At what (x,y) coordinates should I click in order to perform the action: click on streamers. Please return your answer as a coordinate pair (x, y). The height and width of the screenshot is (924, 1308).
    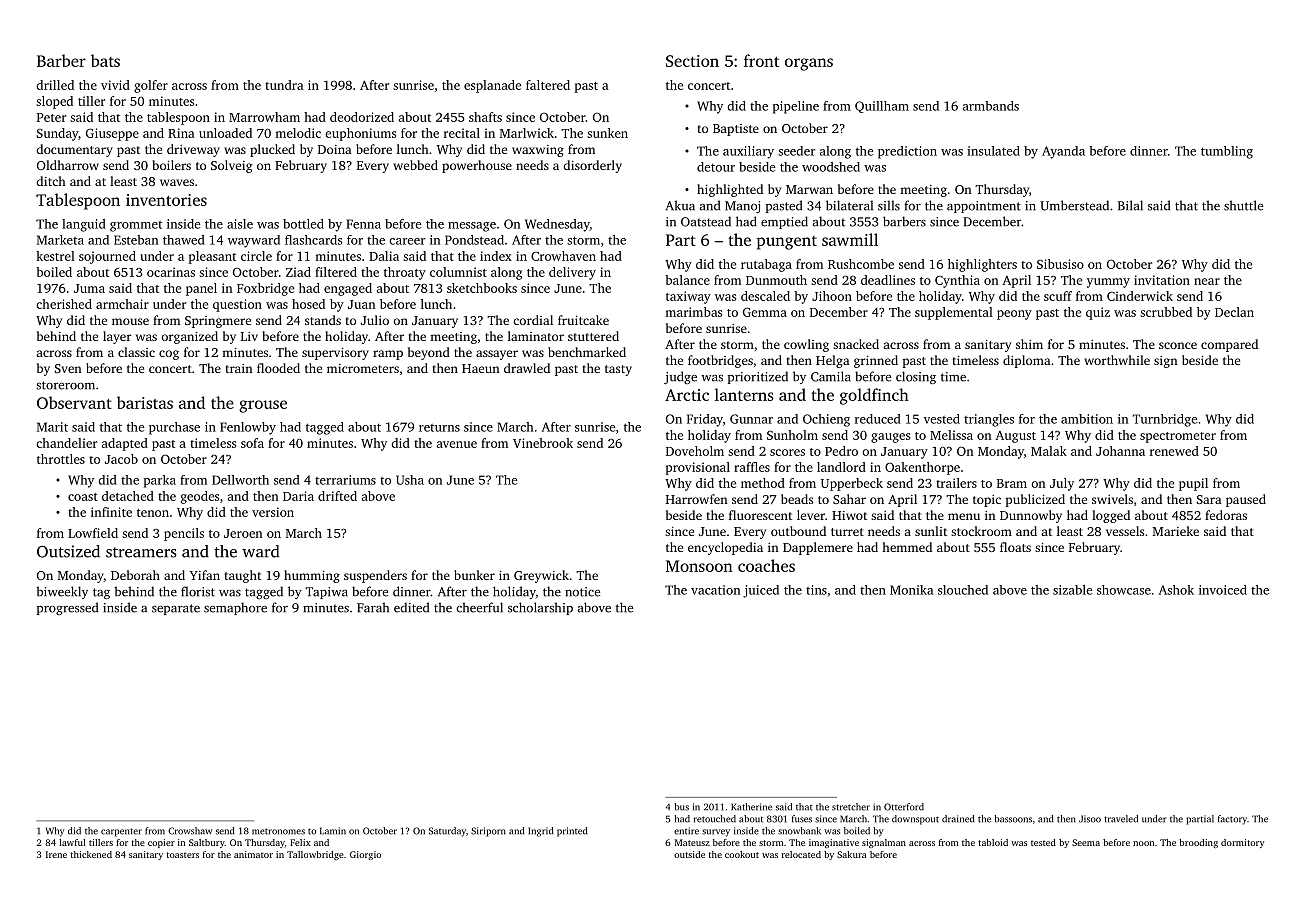
    Looking at the image, I should click on (141, 552).
